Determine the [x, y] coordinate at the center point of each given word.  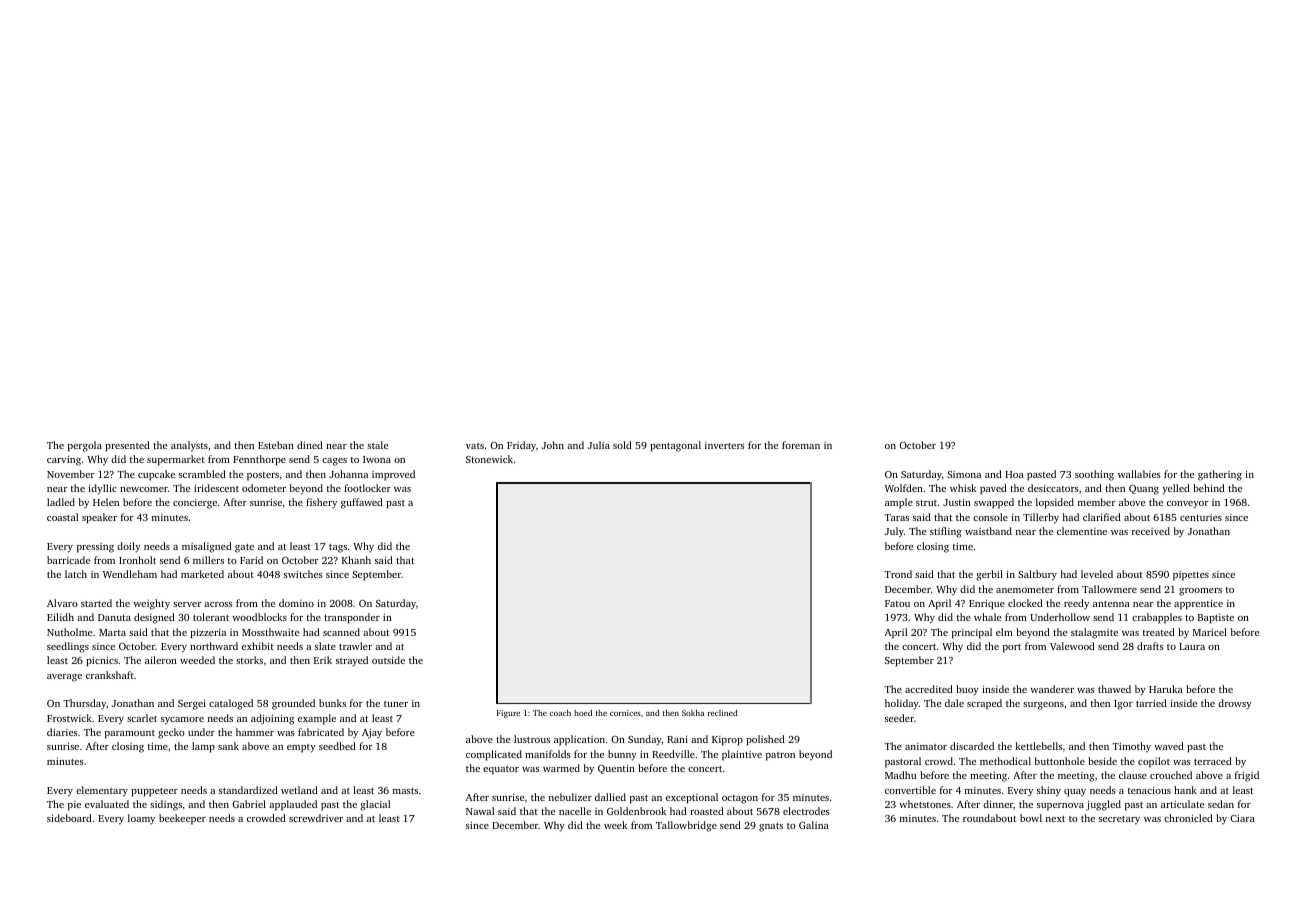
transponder [352, 618]
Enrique [987, 604]
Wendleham [130, 574]
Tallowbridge [686, 826]
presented [127, 446]
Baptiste [1216, 619]
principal [972, 633]
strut [926, 503]
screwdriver [316, 818]
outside [388, 660]
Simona [964, 474]
